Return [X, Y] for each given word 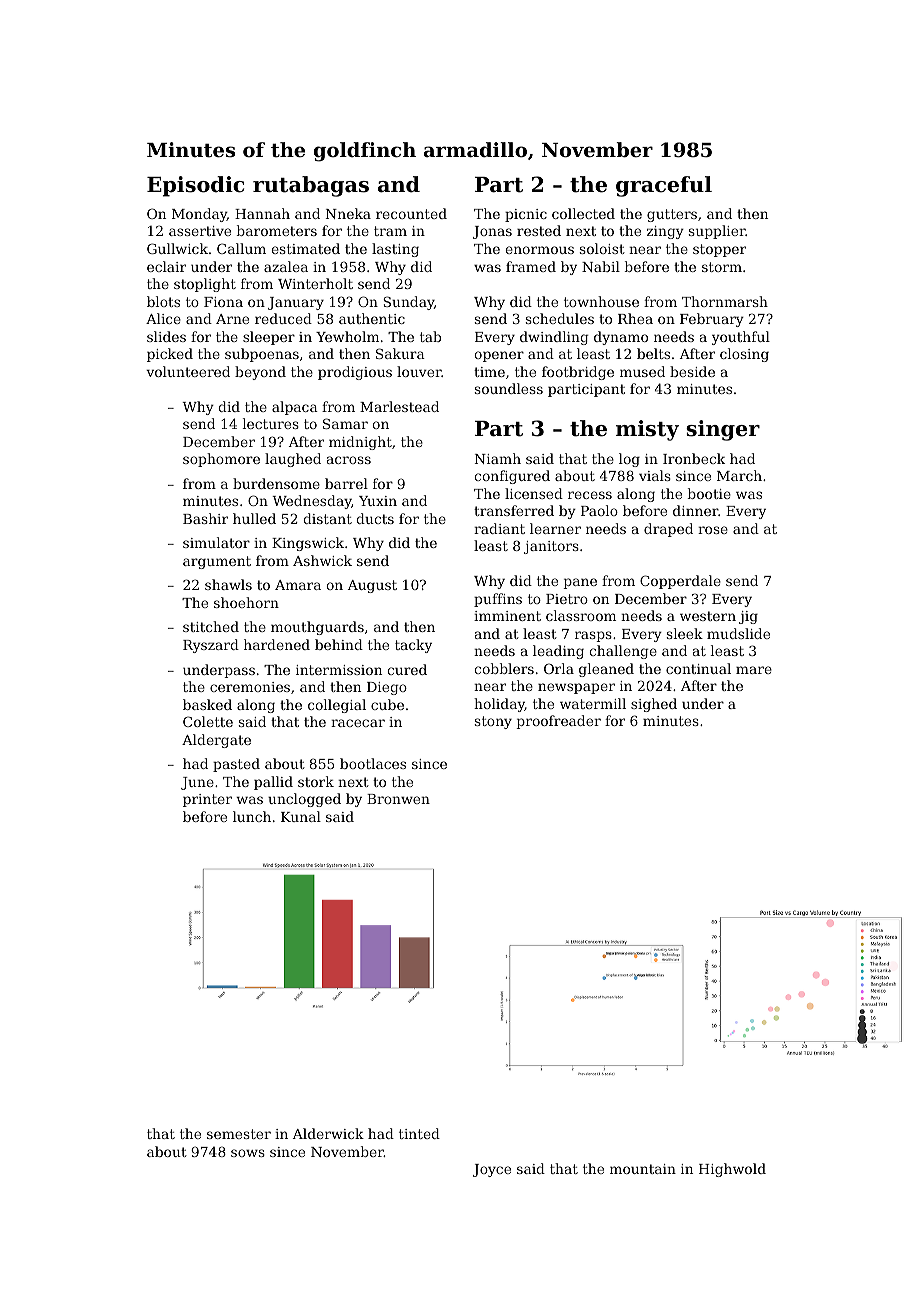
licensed [534, 493]
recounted [411, 213]
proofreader [559, 722]
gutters [672, 215]
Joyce [492, 1170]
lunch [252, 816]
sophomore [221, 460]
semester [239, 1134]
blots [163, 301]
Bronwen [398, 799]
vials [655, 475]
